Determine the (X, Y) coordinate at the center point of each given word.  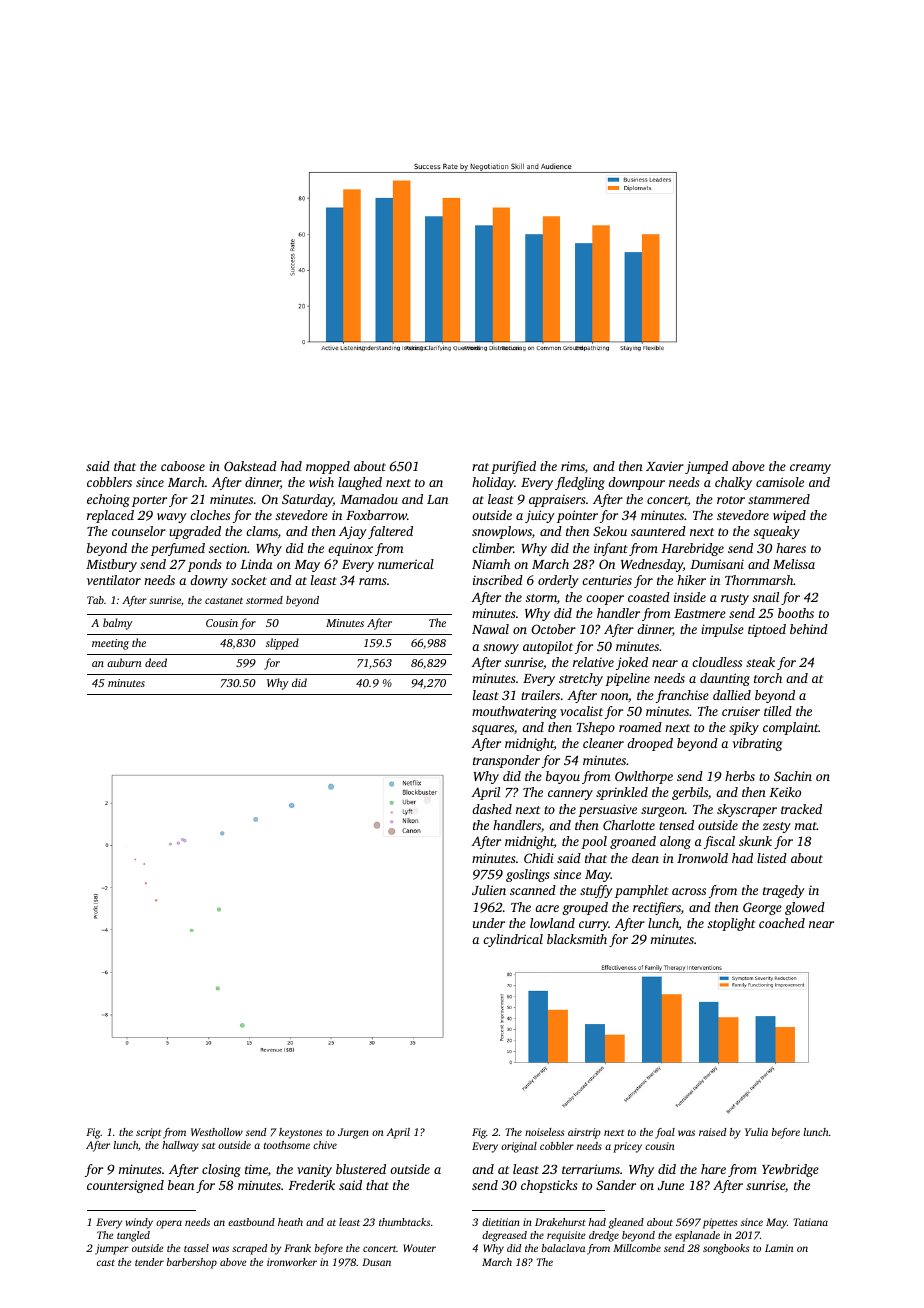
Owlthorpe (644, 777)
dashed (492, 809)
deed (156, 662)
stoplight (731, 924)
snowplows (502, 532)
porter (149, 501)
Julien (489, 890)
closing (221, 1170)
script (148, 1133)
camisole (780, 482)
